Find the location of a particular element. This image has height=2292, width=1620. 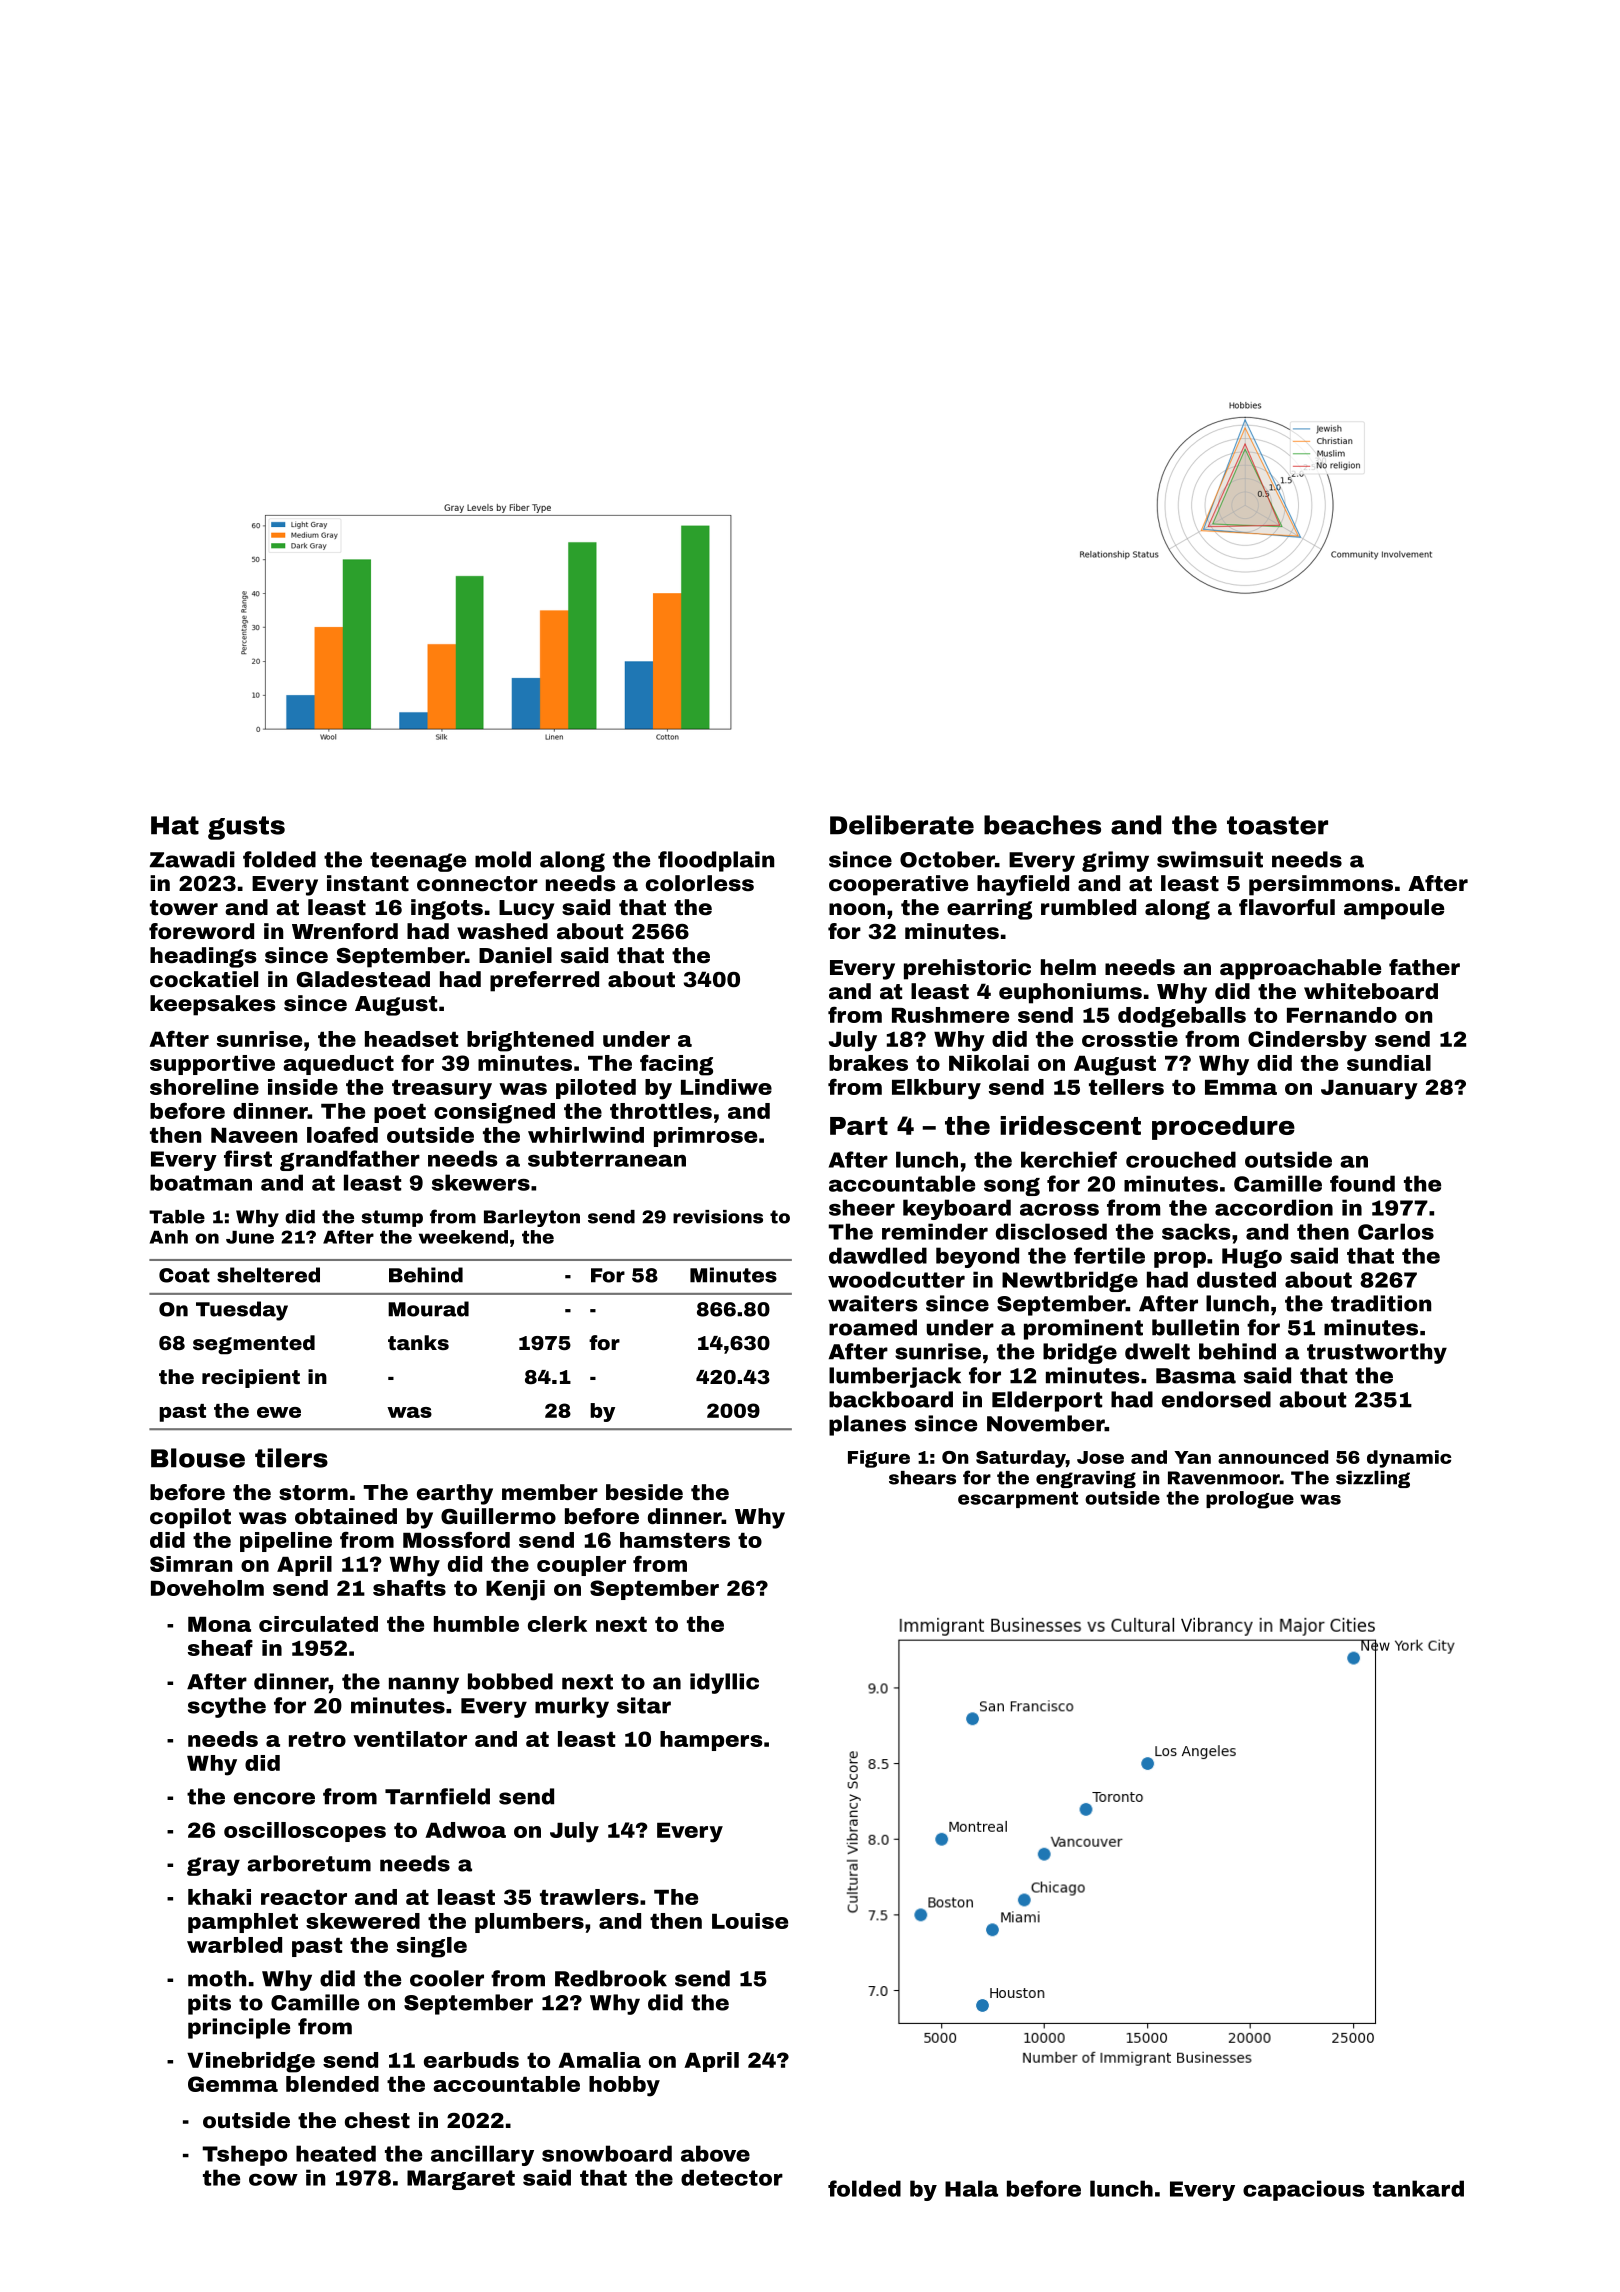

warbled is located at coordinates (234, 1945).
